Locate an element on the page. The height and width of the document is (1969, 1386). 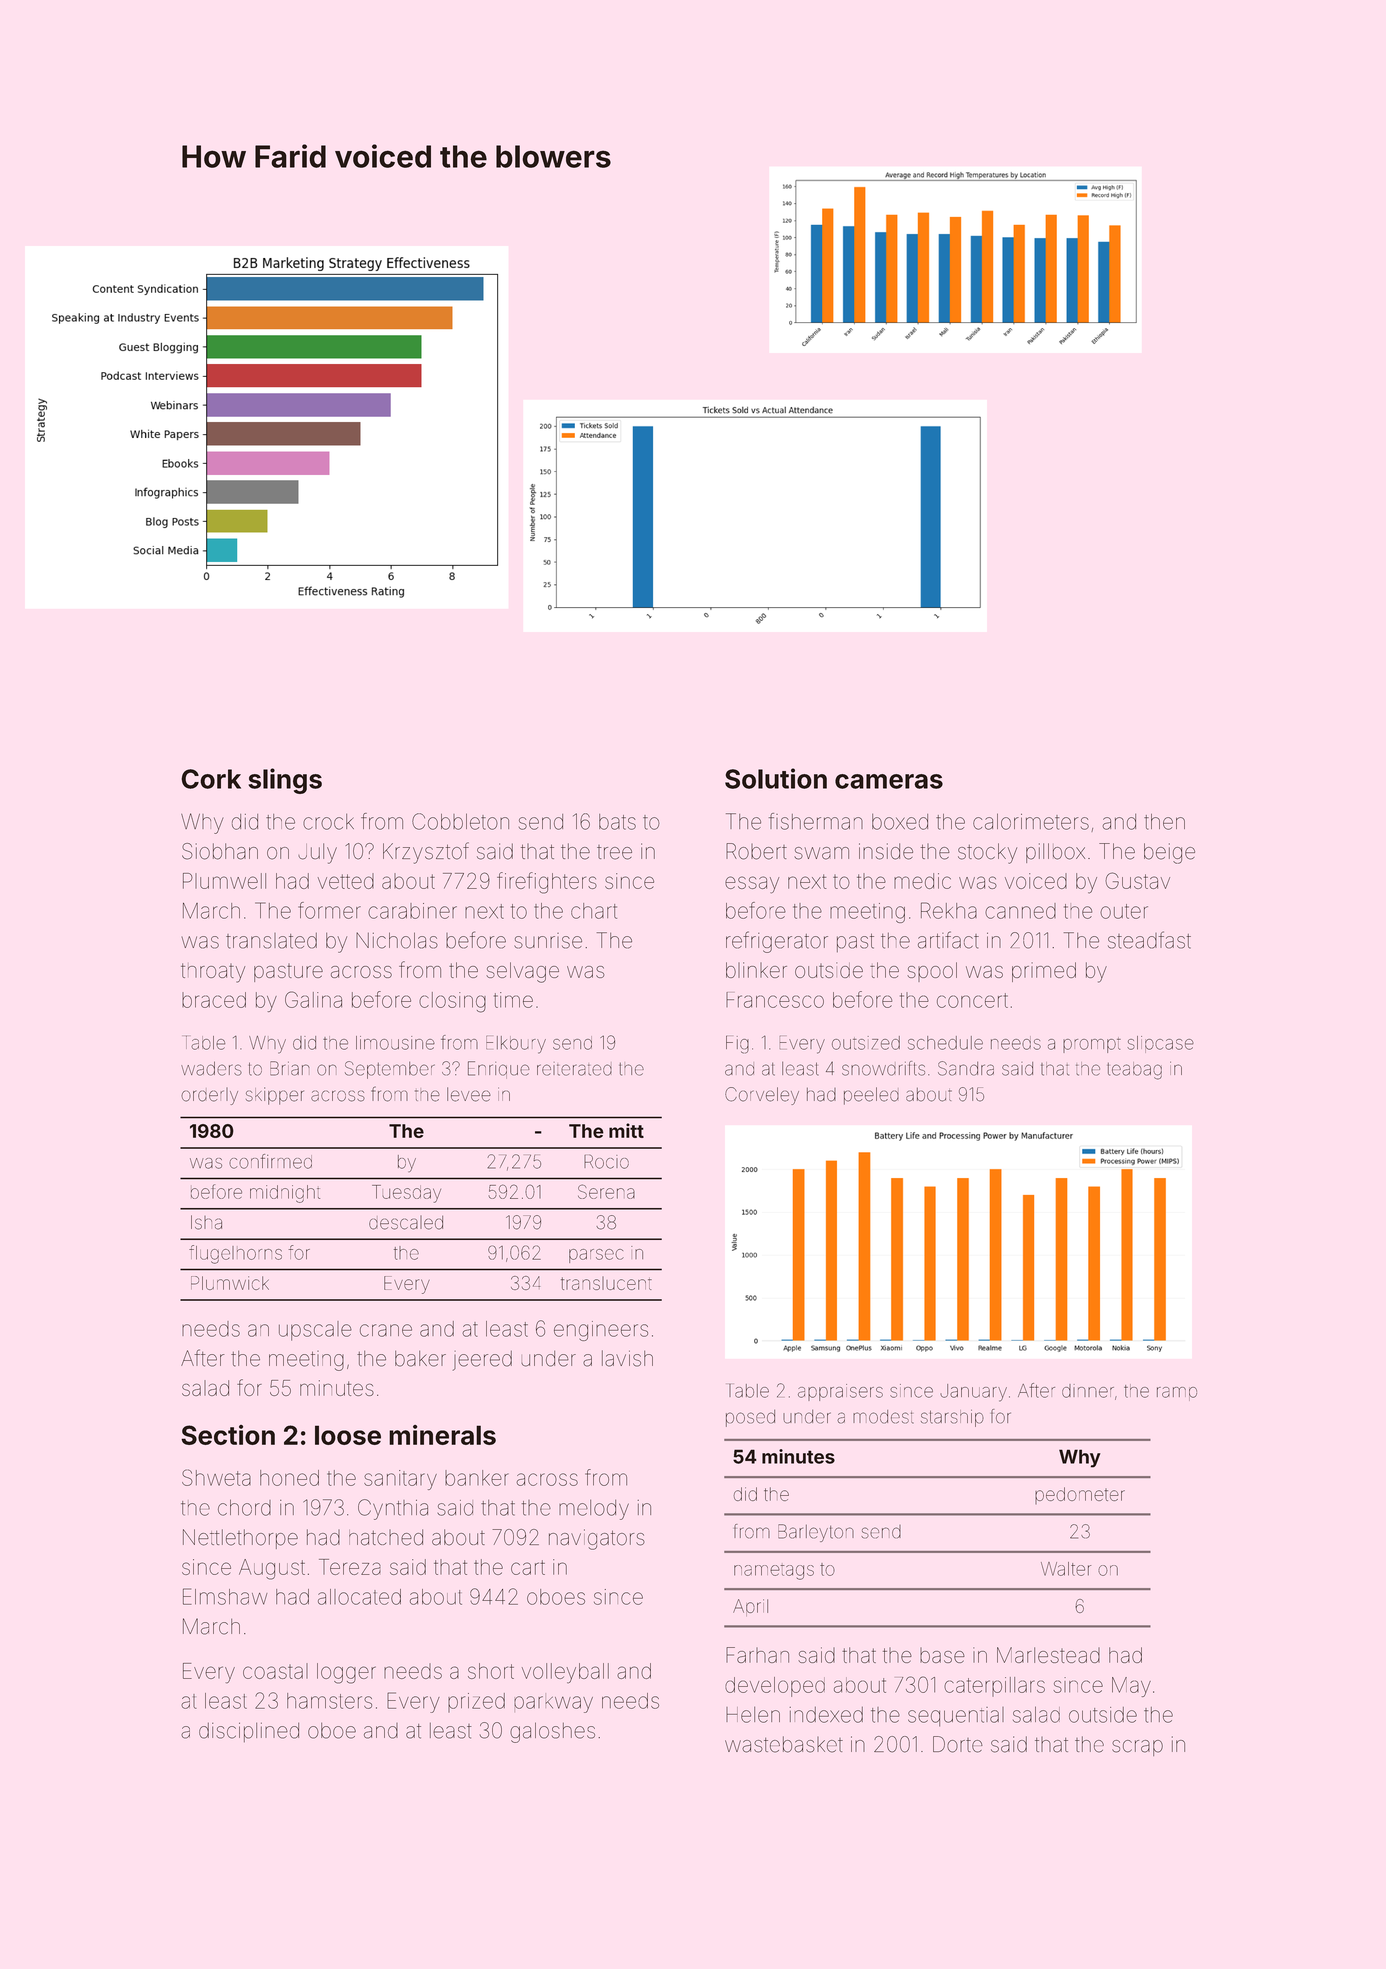
Tereza is located at coordinates (350, 1567).
